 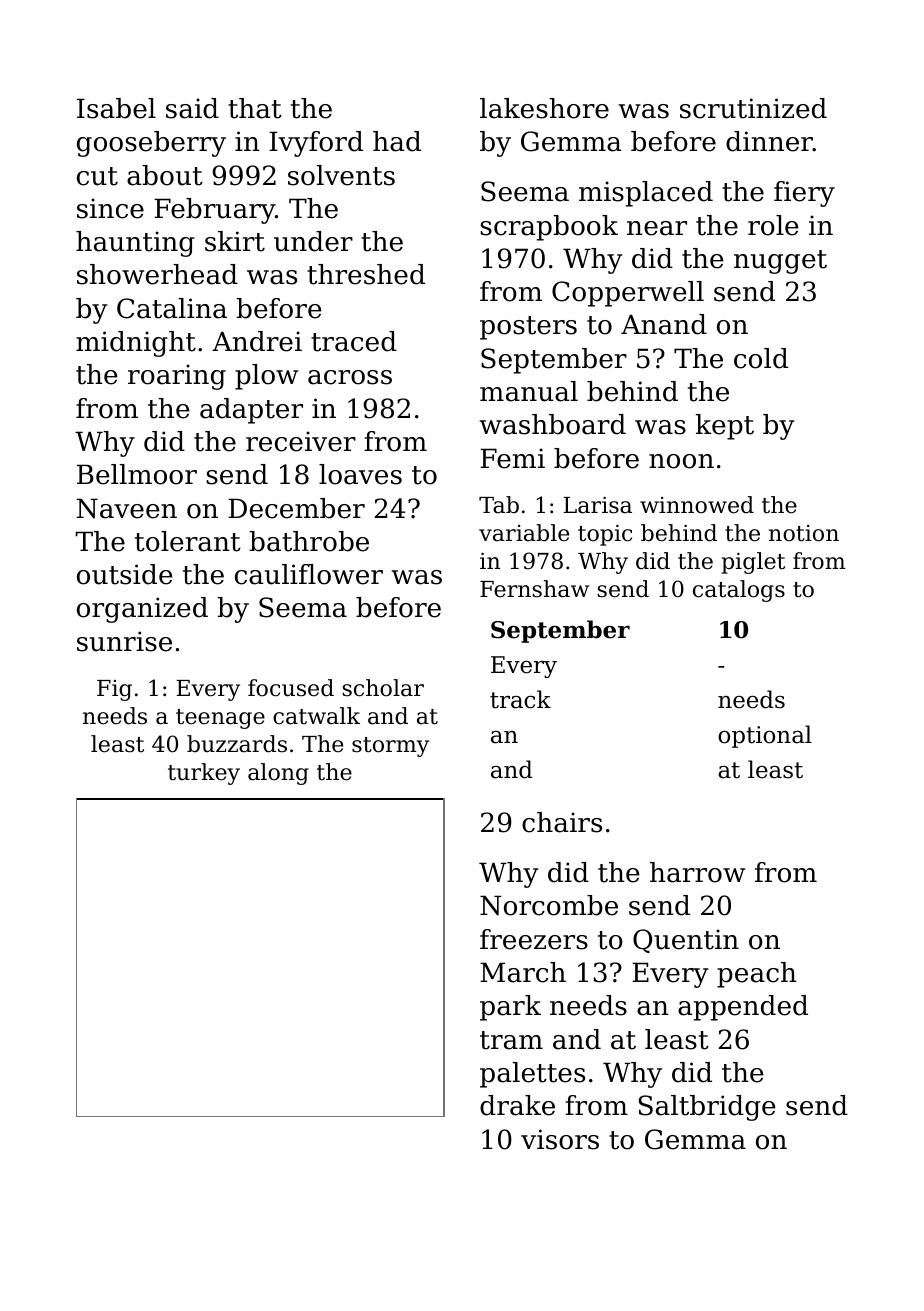 What do you see at coordinates (765, 736) in the screenshot?
I see `optional` at bounding box center [765, 736].
